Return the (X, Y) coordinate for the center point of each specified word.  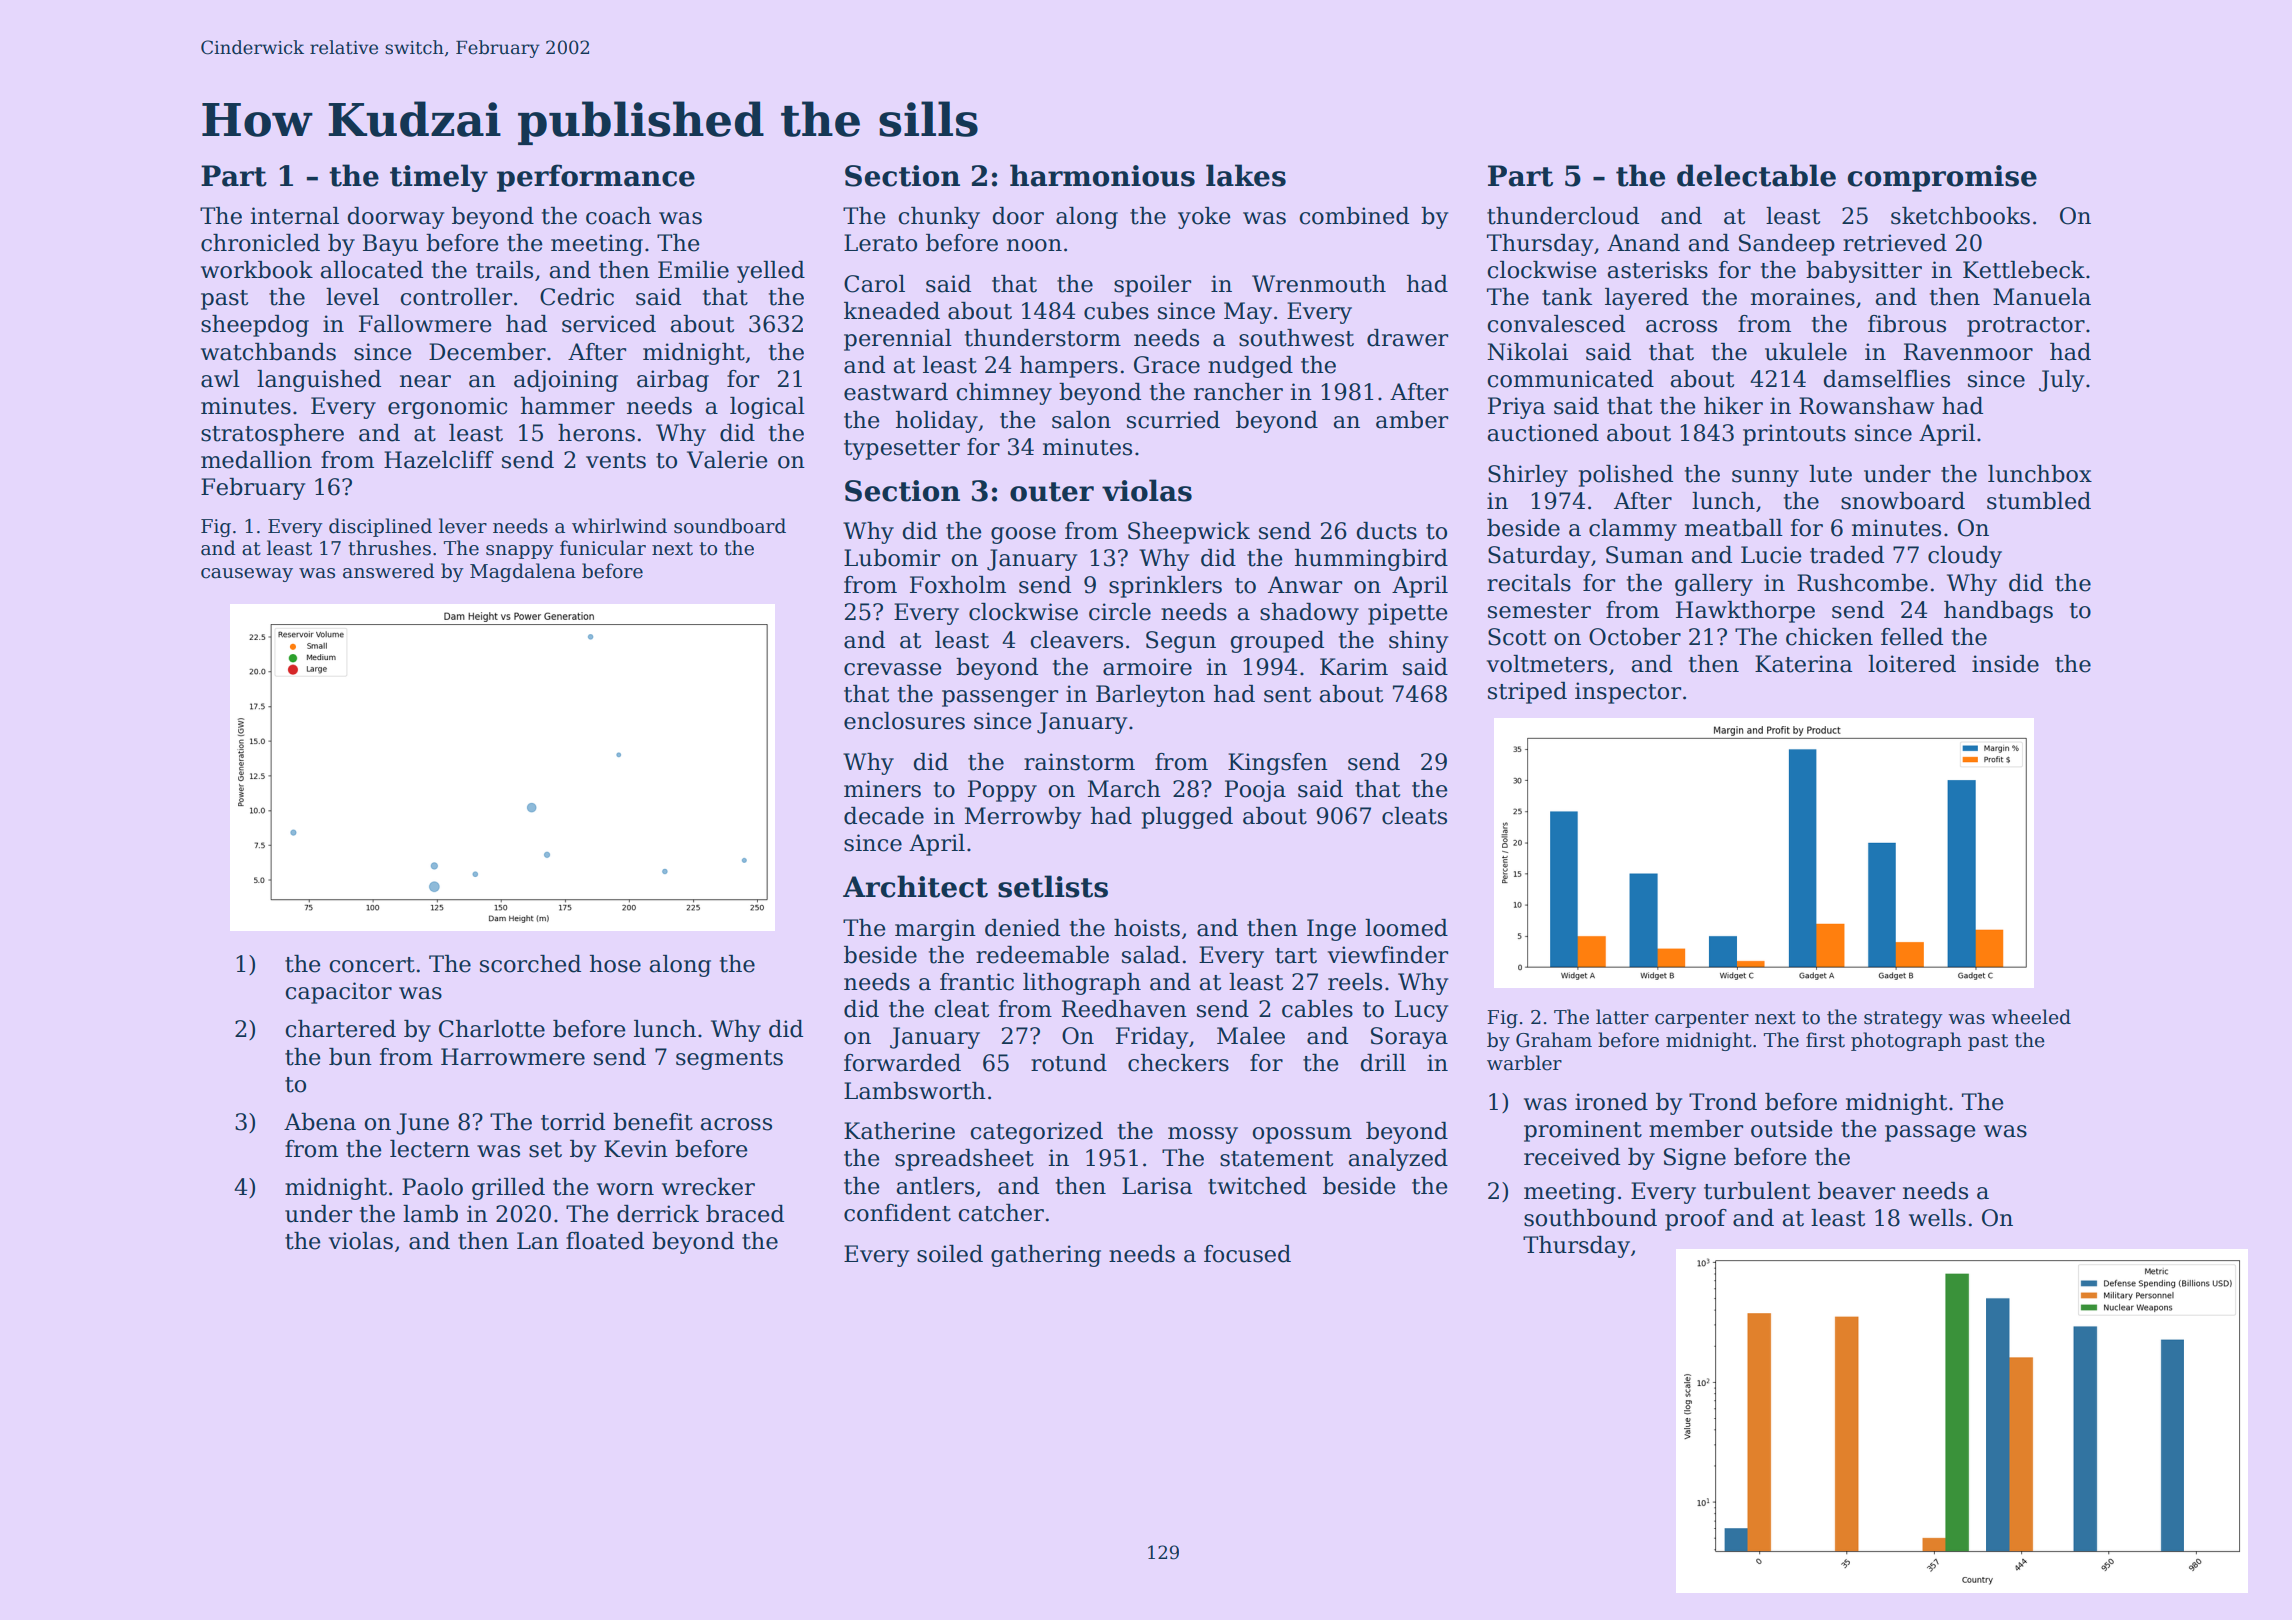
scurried (1173, 420)
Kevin (636, 1149)
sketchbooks (1960, 216)
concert (372, 965)
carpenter (1702, 1019)
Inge (1331, 930)
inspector (1628, 693)
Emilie (693, 270)
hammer (568, 406)
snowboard (1903, 501)
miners (882, 789)
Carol (874, 284)
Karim (1354, 667)
